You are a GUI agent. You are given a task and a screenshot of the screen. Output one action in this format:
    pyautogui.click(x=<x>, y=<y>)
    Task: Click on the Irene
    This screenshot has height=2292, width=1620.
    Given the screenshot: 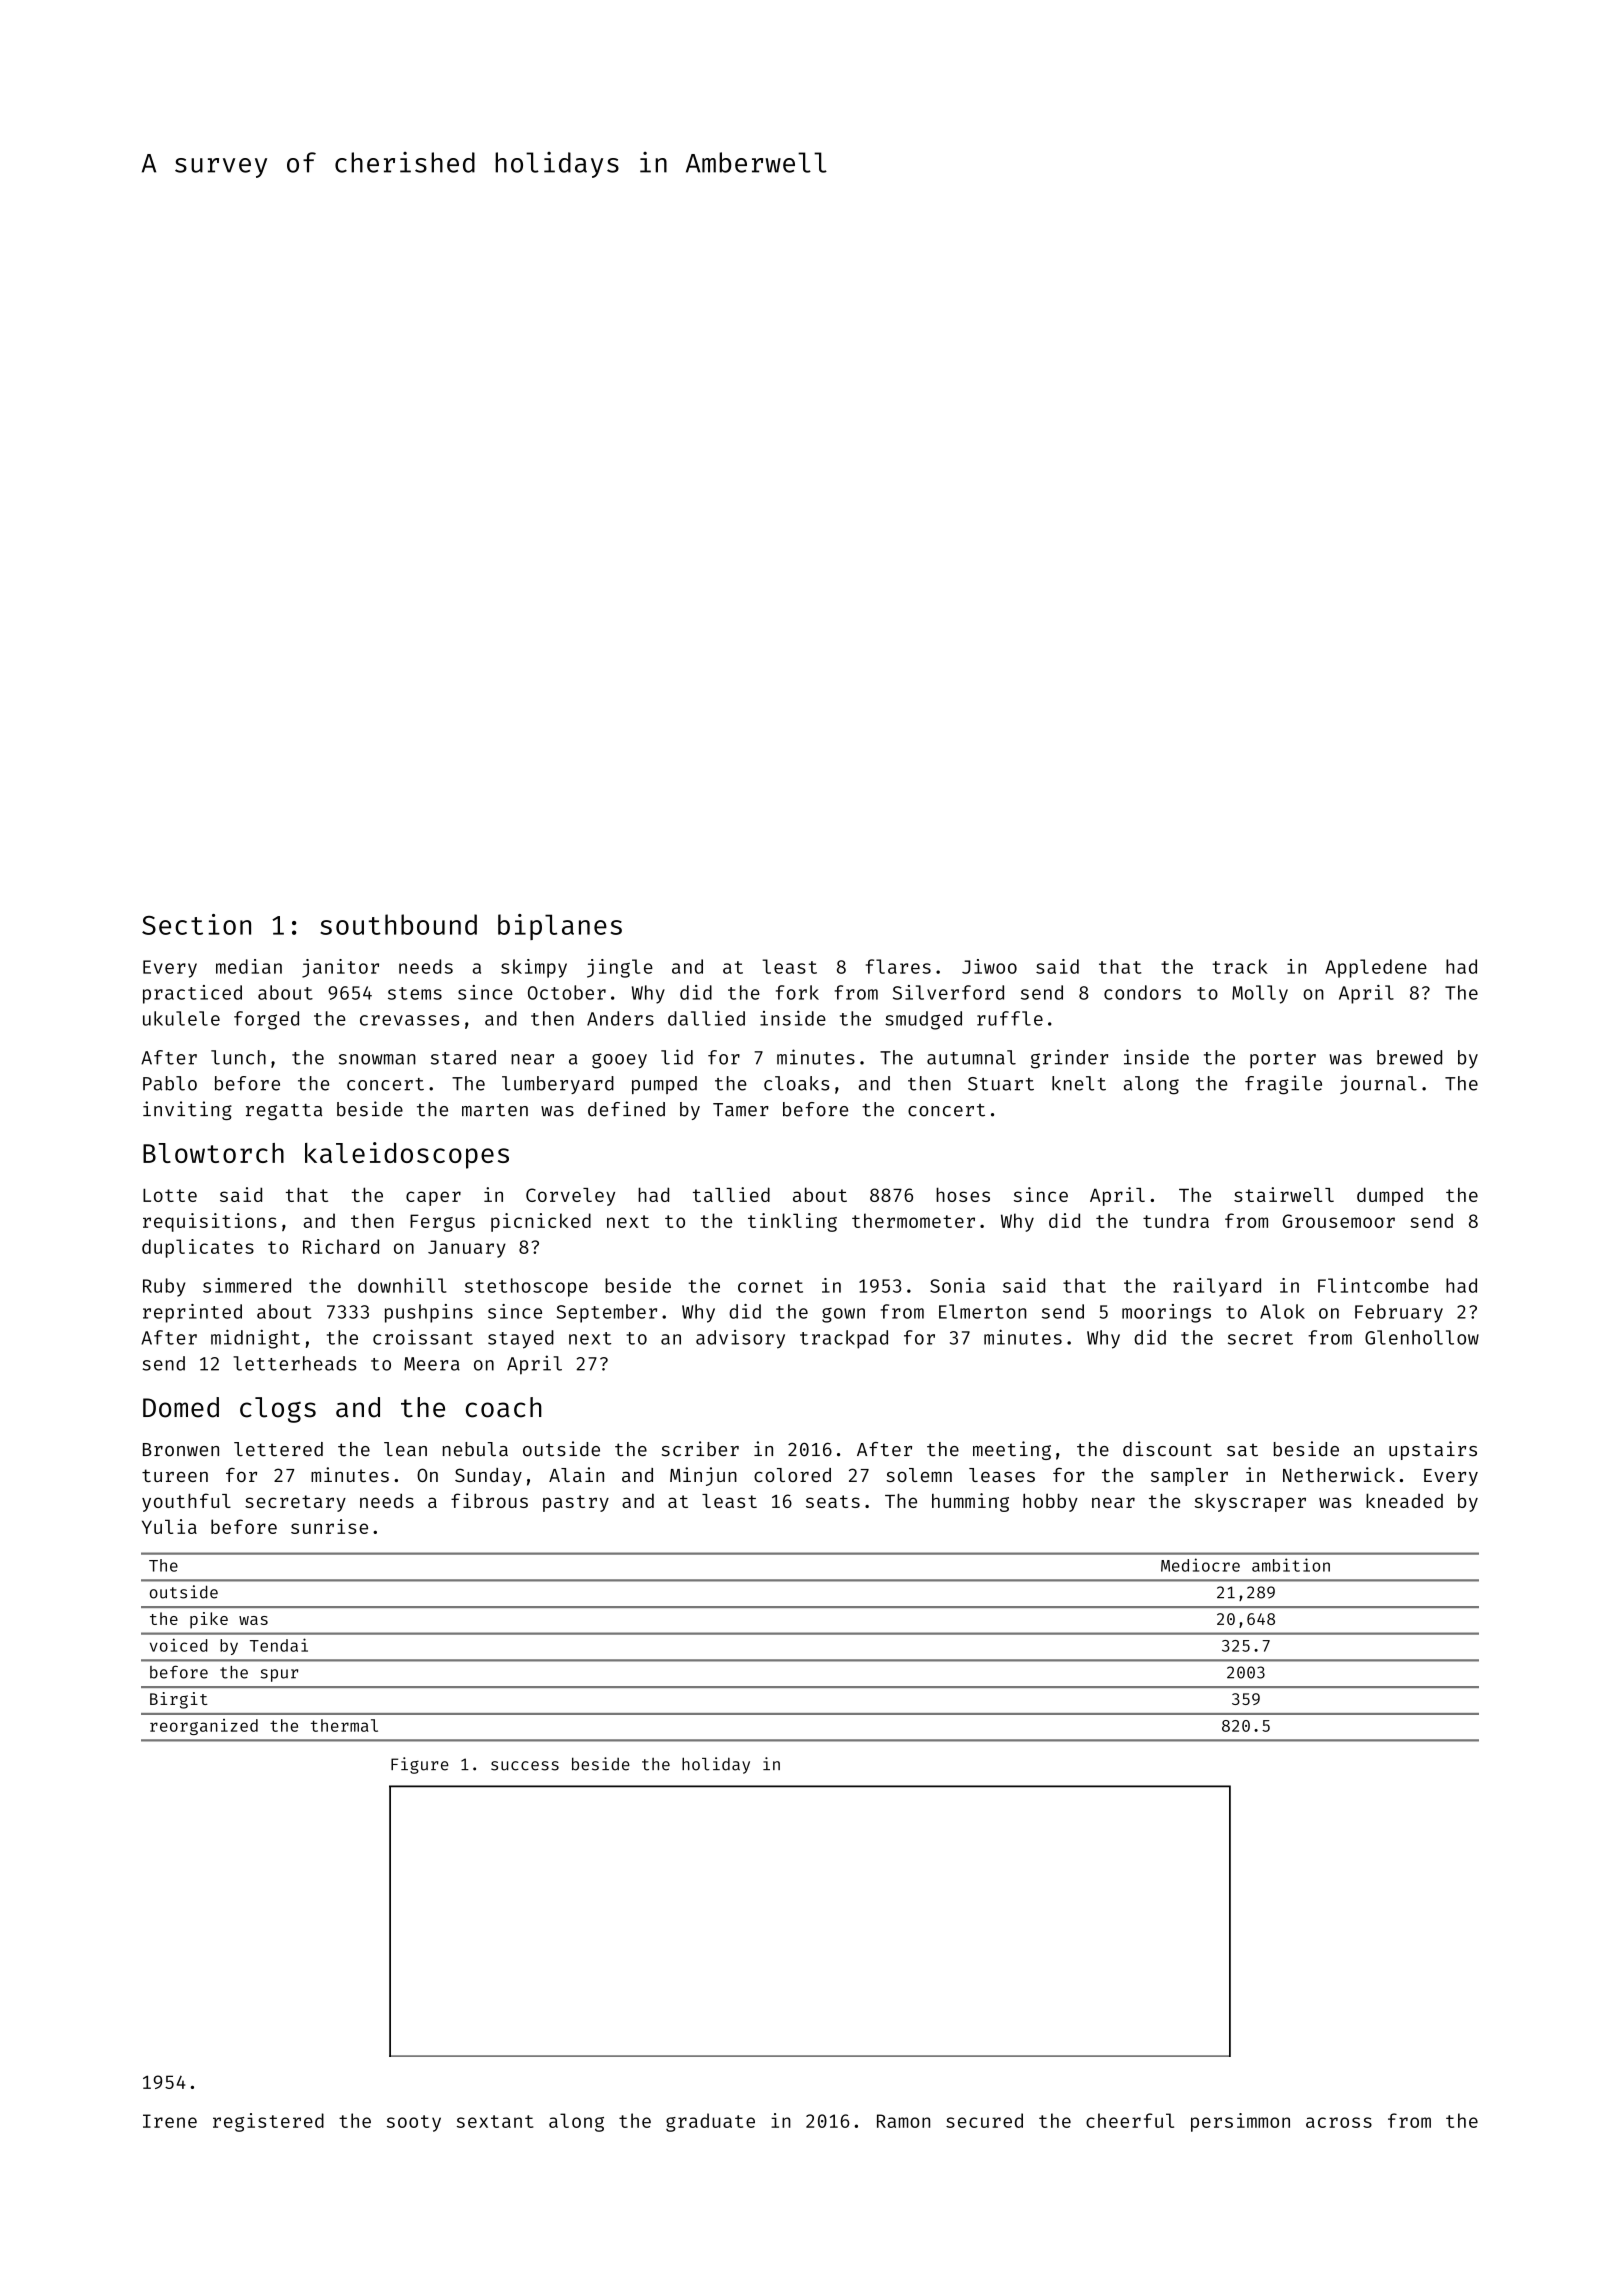 What is the action you would take?
    pyautogui.click(x=170, y=2121)
